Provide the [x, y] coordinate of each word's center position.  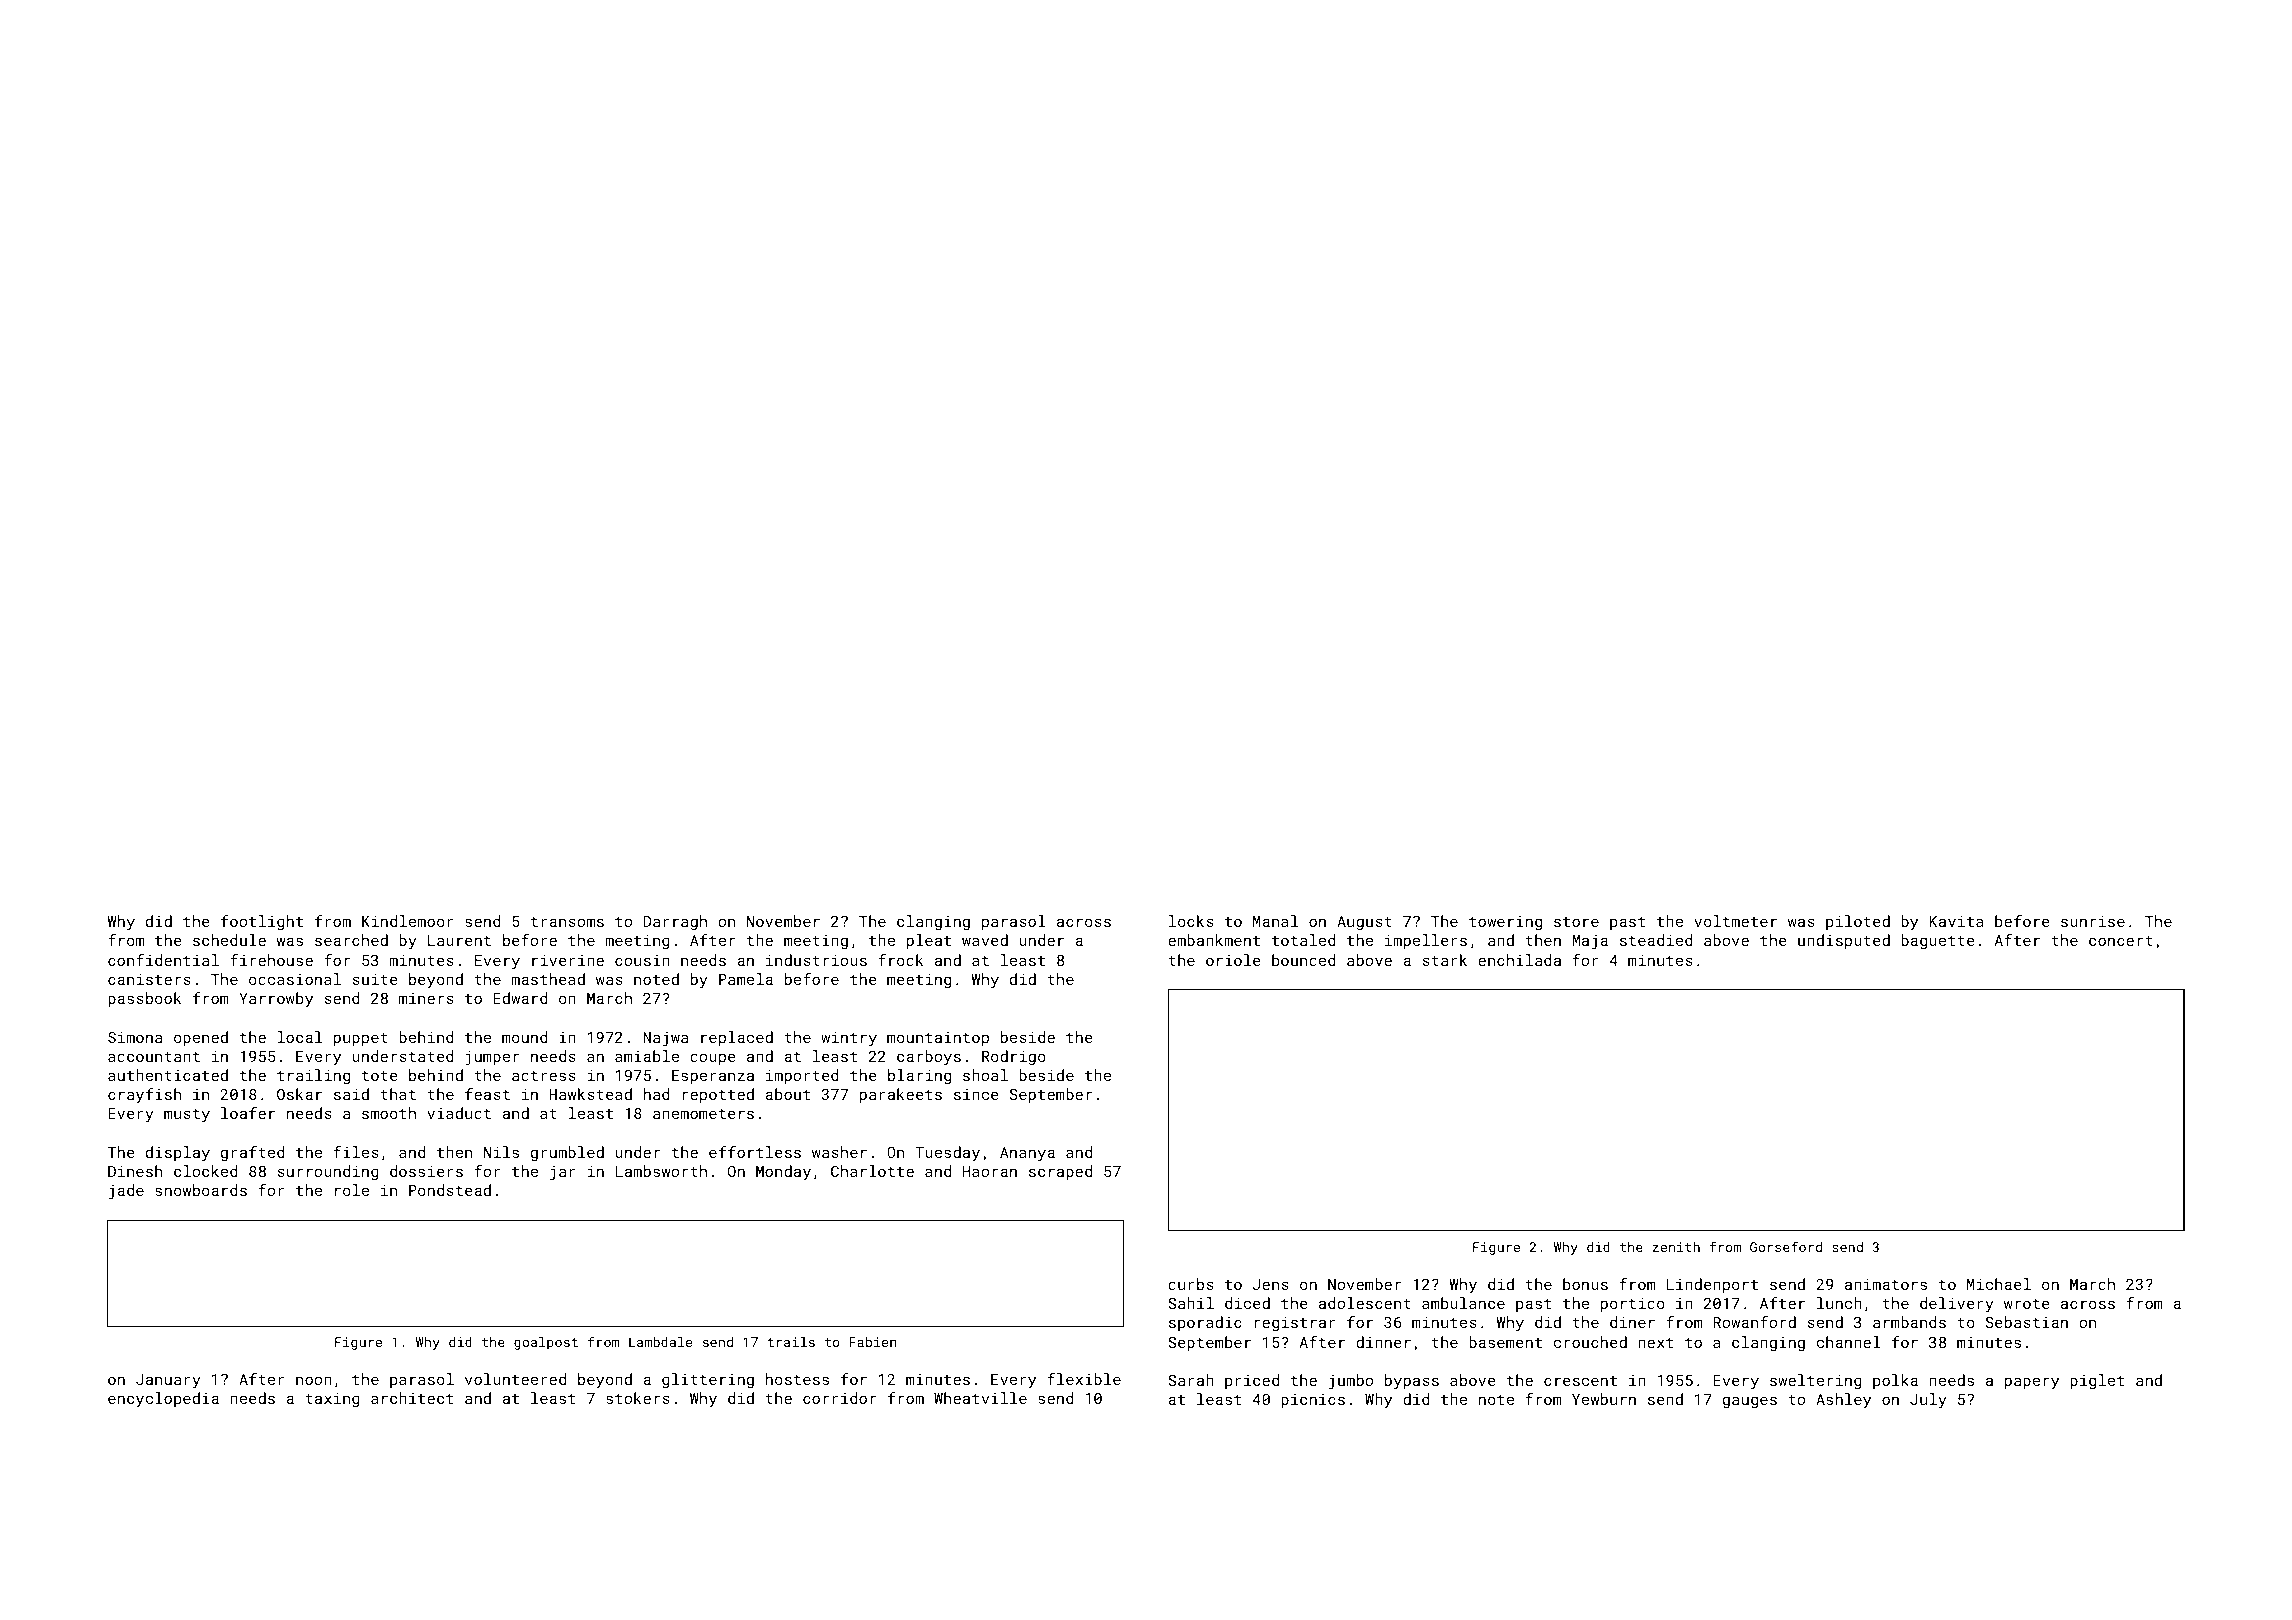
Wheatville [980, 1398]
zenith [1676, 1247]
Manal [1275, 921]
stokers [638, 1398]
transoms [567, 921]
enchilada [1519, 960]
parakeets [901, 1095]
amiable [647, 1056]
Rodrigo [1014, 1057]
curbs [1191, 1284]
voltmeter [1735, 921]
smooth [389, 1113]
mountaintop [938, 1039]
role [352, 1190]
